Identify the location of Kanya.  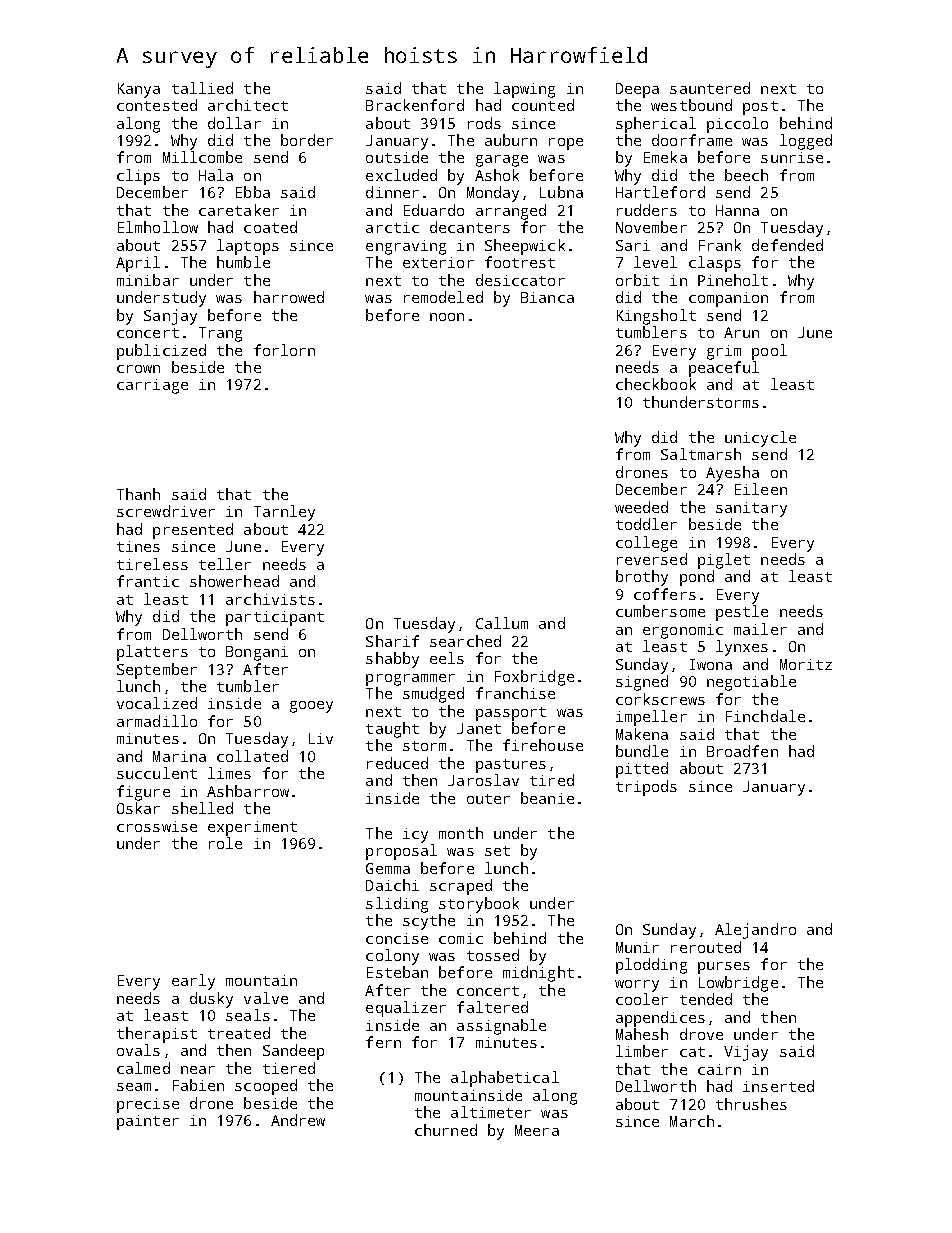
(139, 90).
